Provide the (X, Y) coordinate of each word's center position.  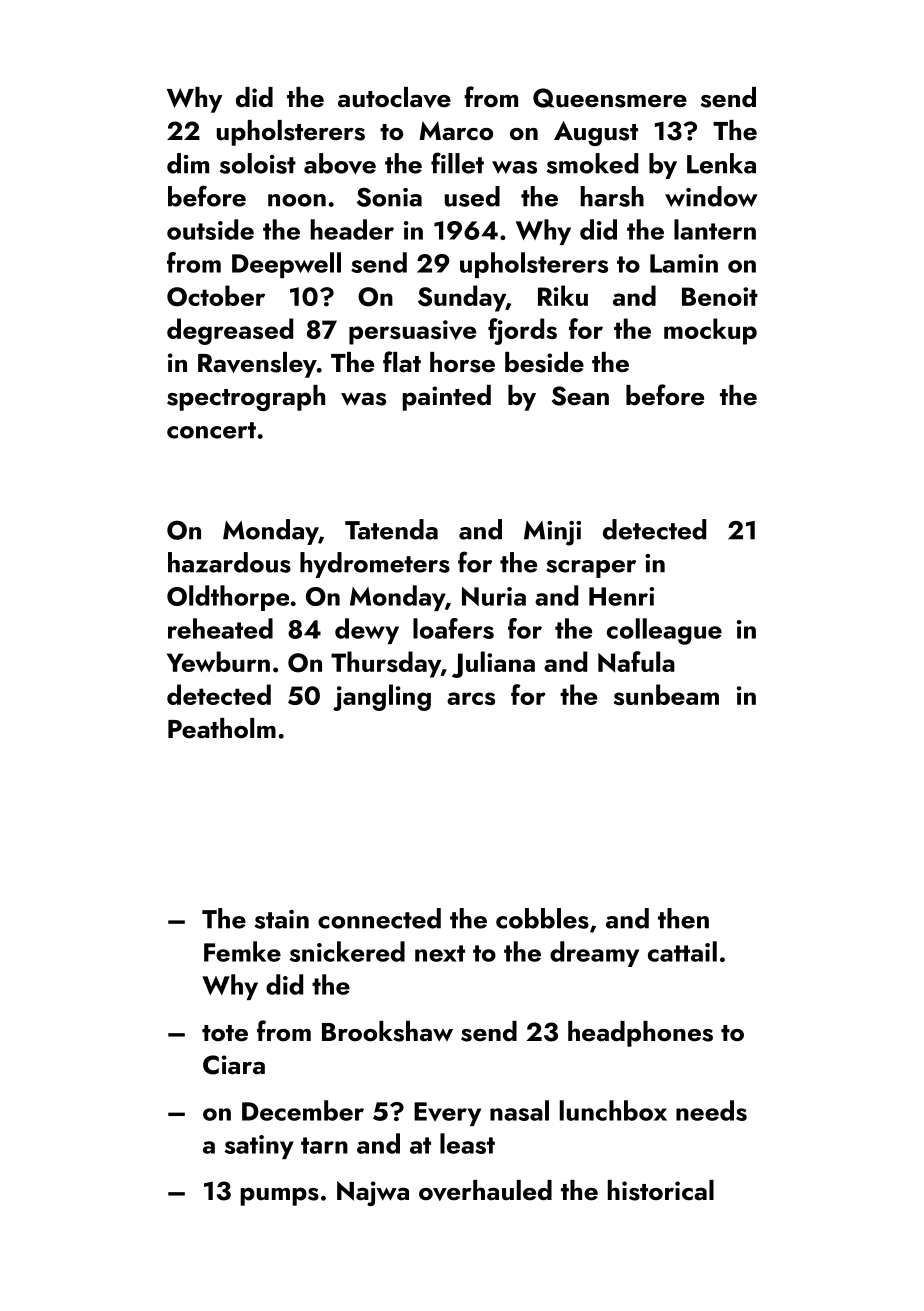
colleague (664, 631)
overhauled (485, 1190)
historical (661, 1190)
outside (210, 229)
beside (544, 362)
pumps (279, 1196)
